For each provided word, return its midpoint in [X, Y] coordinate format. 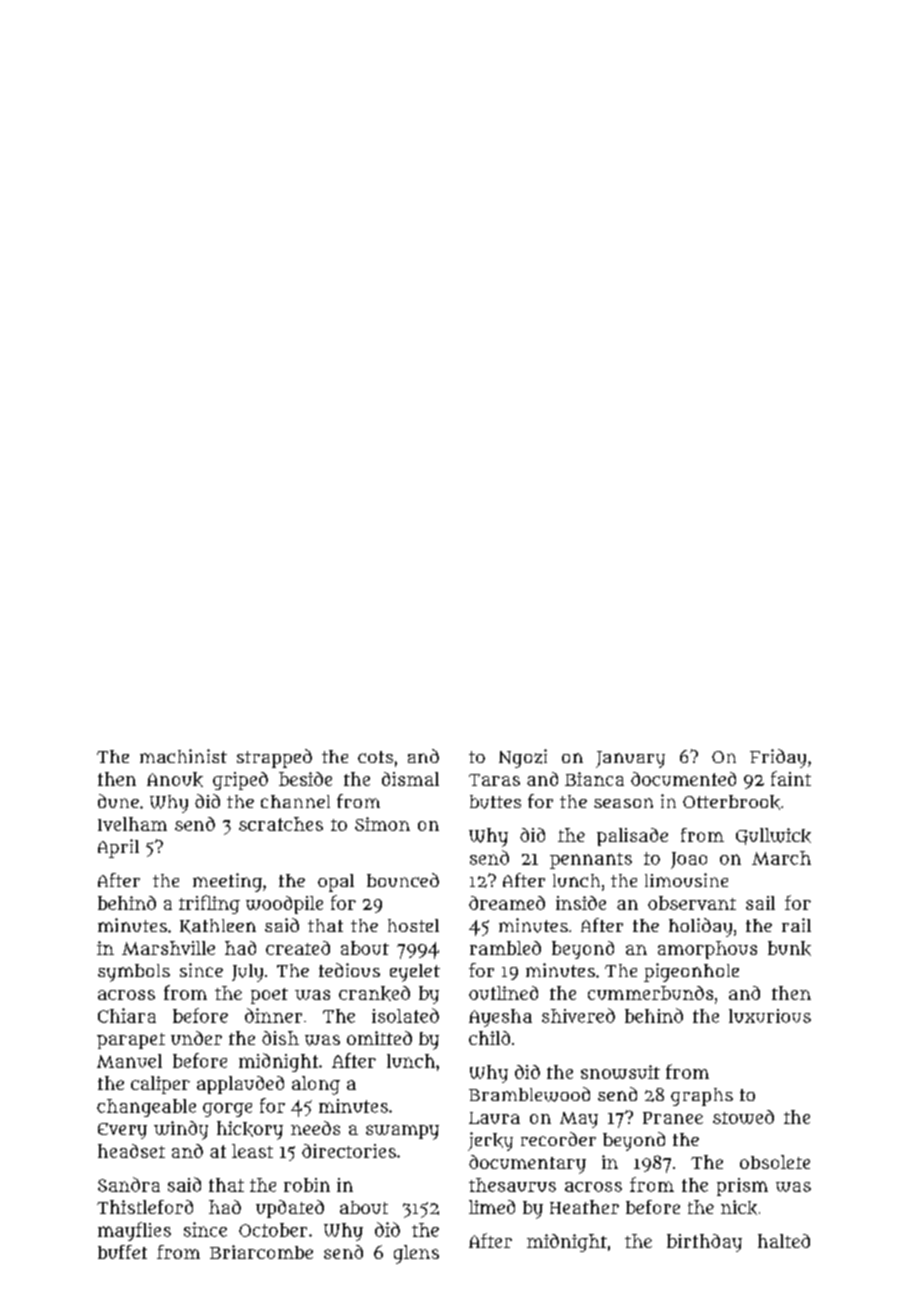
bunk [789, 948]
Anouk [175, 779]
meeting [227, 882]
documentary [527, 1164]
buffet [122, 1252]
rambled [505, 948]
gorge [227, 1110]
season [623, 803]
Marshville [168, 948]
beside [305, 779]
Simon [382, 824]
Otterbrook [731, 802]
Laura [494, 1118]
